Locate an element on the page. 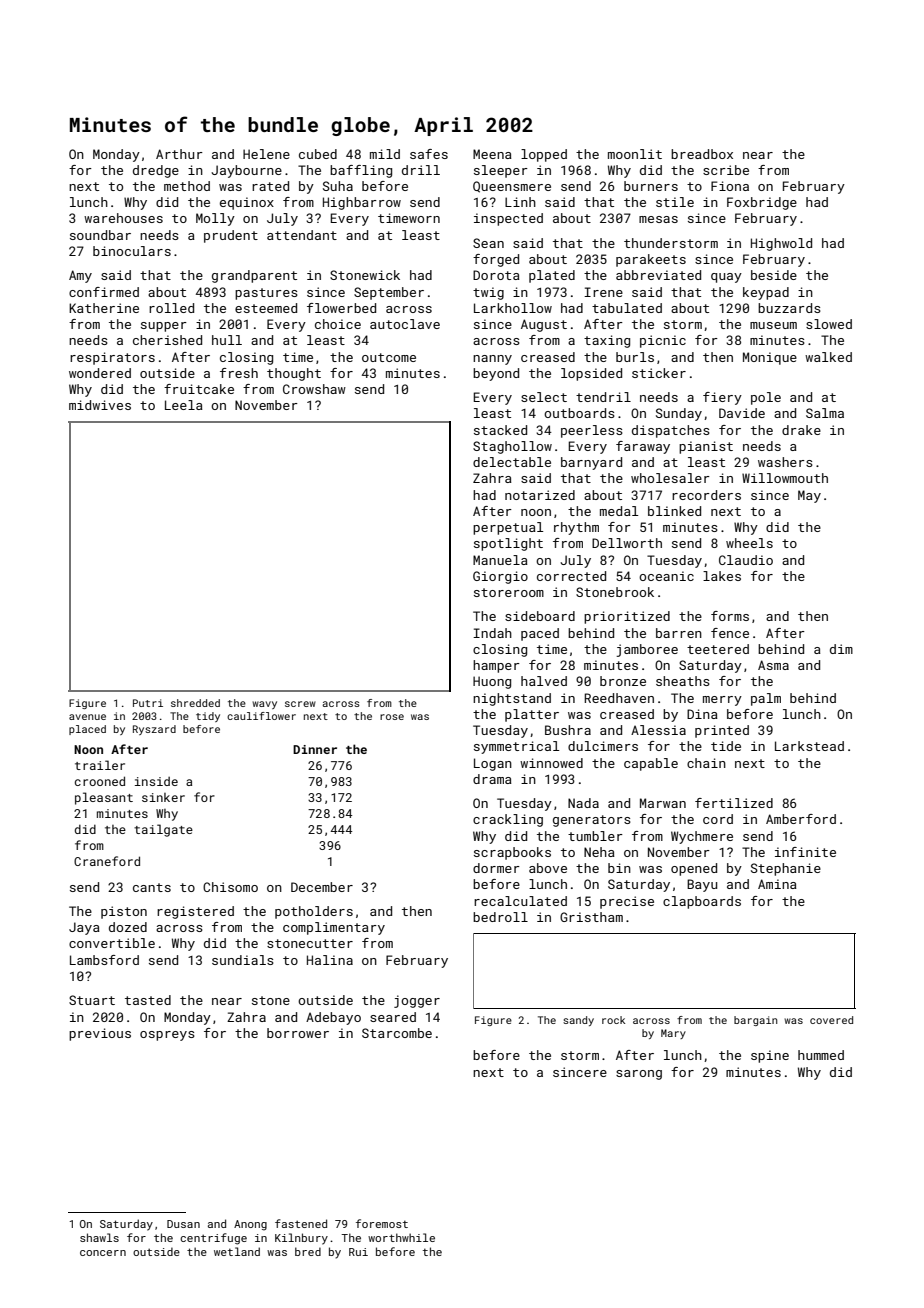 The height and width of the page is (1308, 924). outcome is located at coordinates (389, 357).
